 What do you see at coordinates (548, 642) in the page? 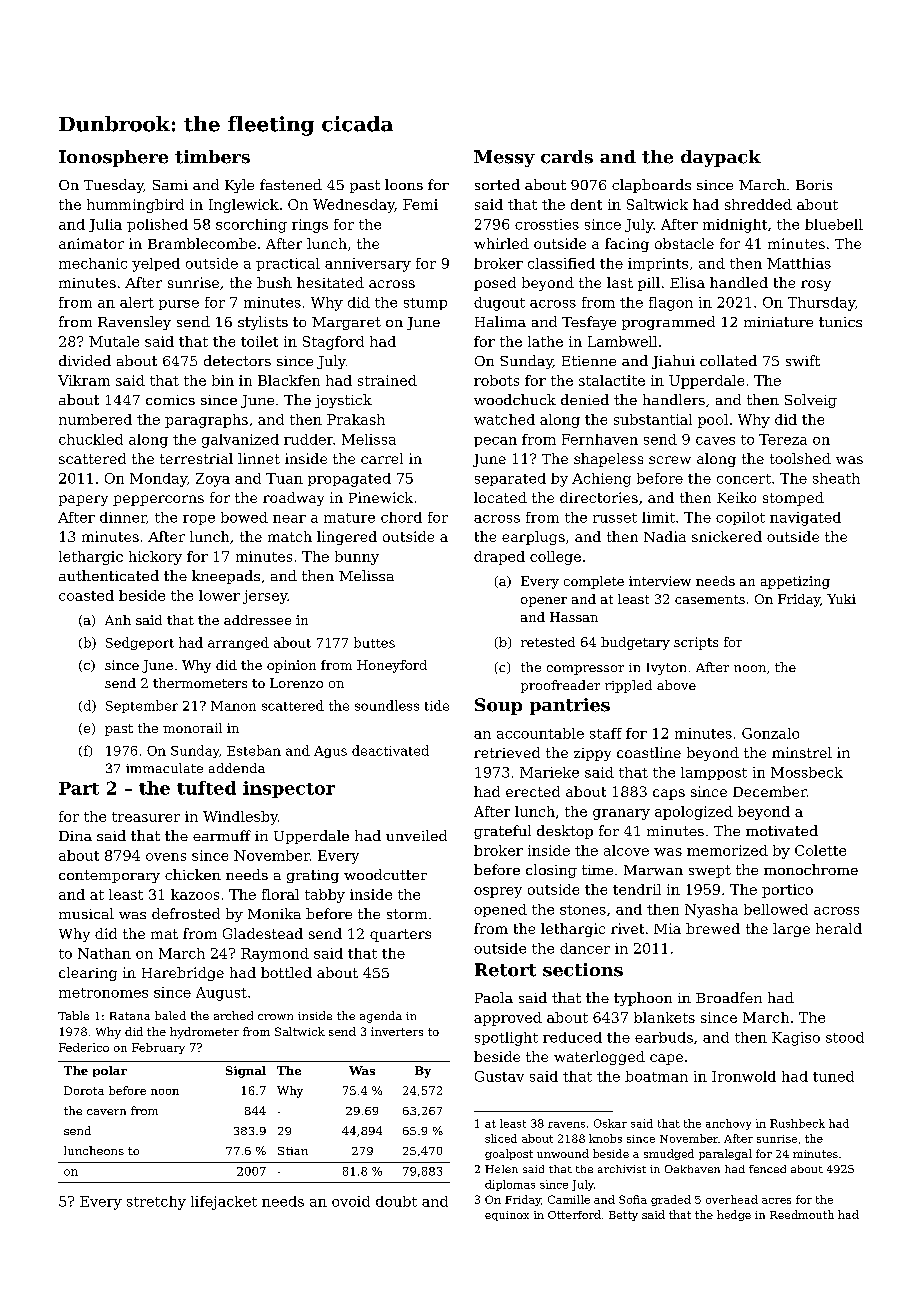
I see `retested` at bounding box center [548, 642].
